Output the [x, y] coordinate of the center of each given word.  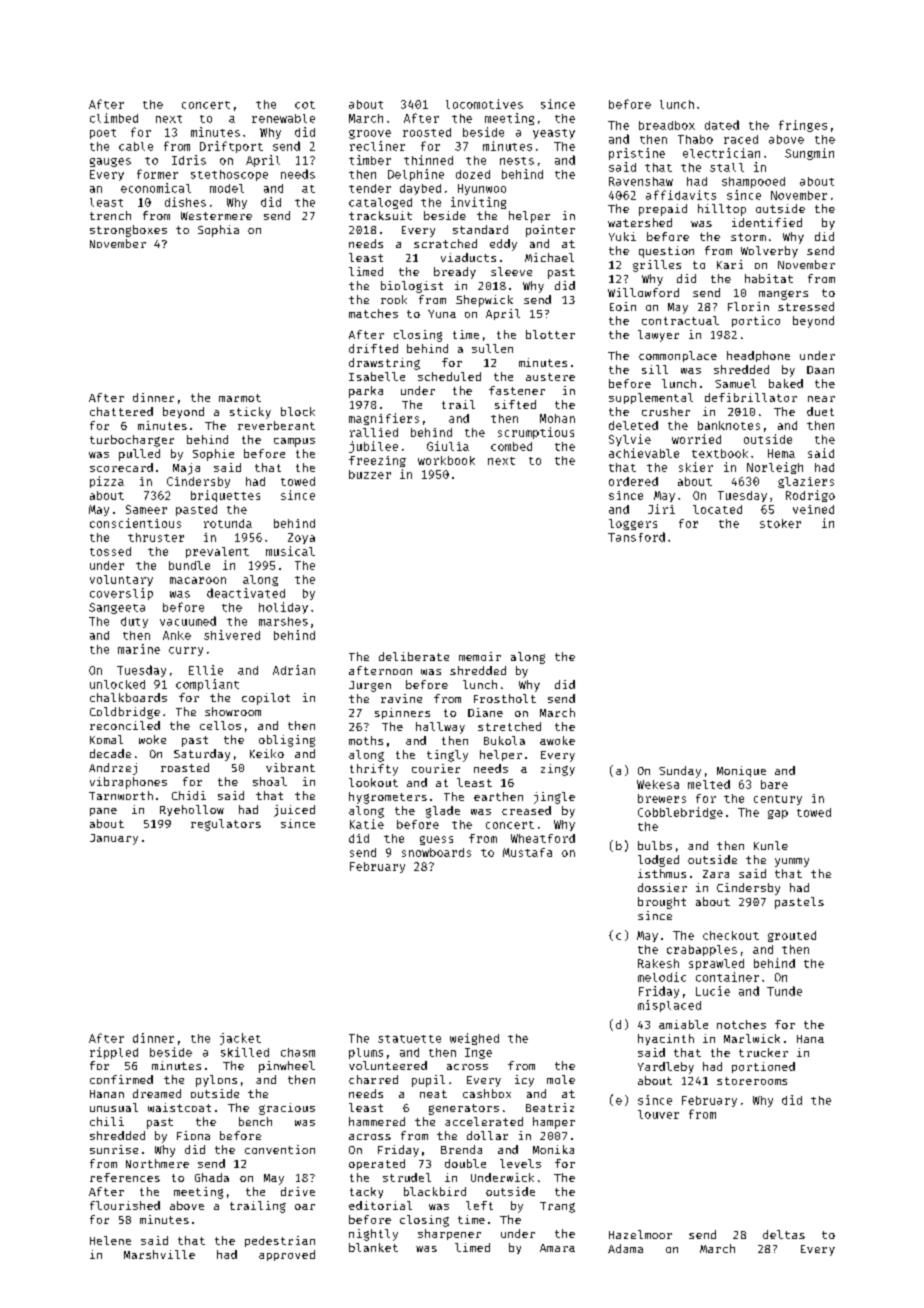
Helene [110, 1240]
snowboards [436, 852]
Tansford [636, 537]
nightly [373, 1235]
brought [662, 903]
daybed [420, 189]
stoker [780, 523]
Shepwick [484, 301]
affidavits [681, 195]
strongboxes [128, 231]
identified [767, 222]
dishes [185, 202]
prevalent [217, 552]
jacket [240, 1039]
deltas [784, 1234]
